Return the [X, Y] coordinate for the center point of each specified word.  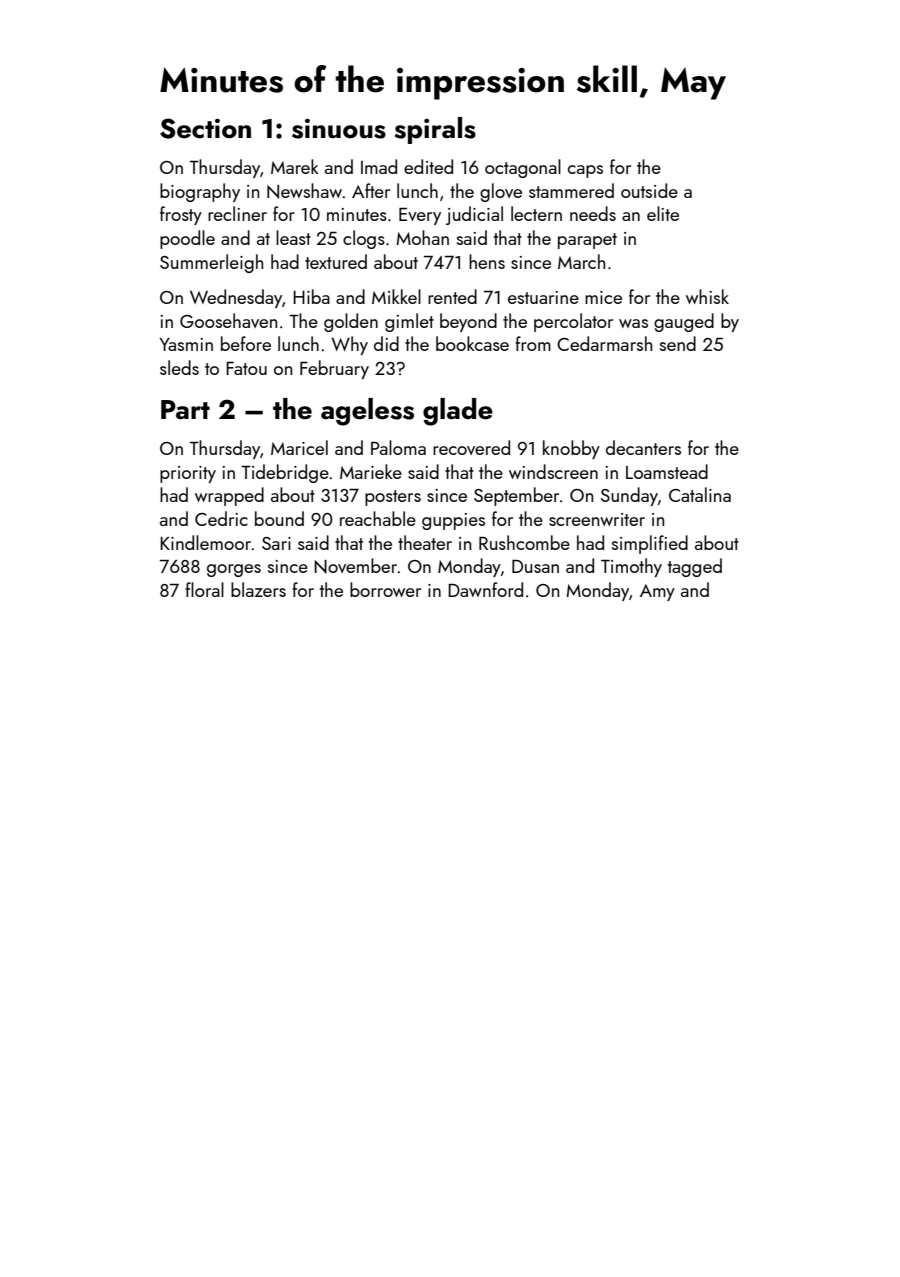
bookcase [472, 343]
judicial [474, 215]
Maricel [299, 447]
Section [205, 128]
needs [593, 213]
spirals [435, 130]
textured [336, 261]
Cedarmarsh [604, 343]
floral [204, 589]
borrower [385, 589]
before [246, 343]
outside [649, 190]
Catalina [700, 494]
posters [393, 498]
